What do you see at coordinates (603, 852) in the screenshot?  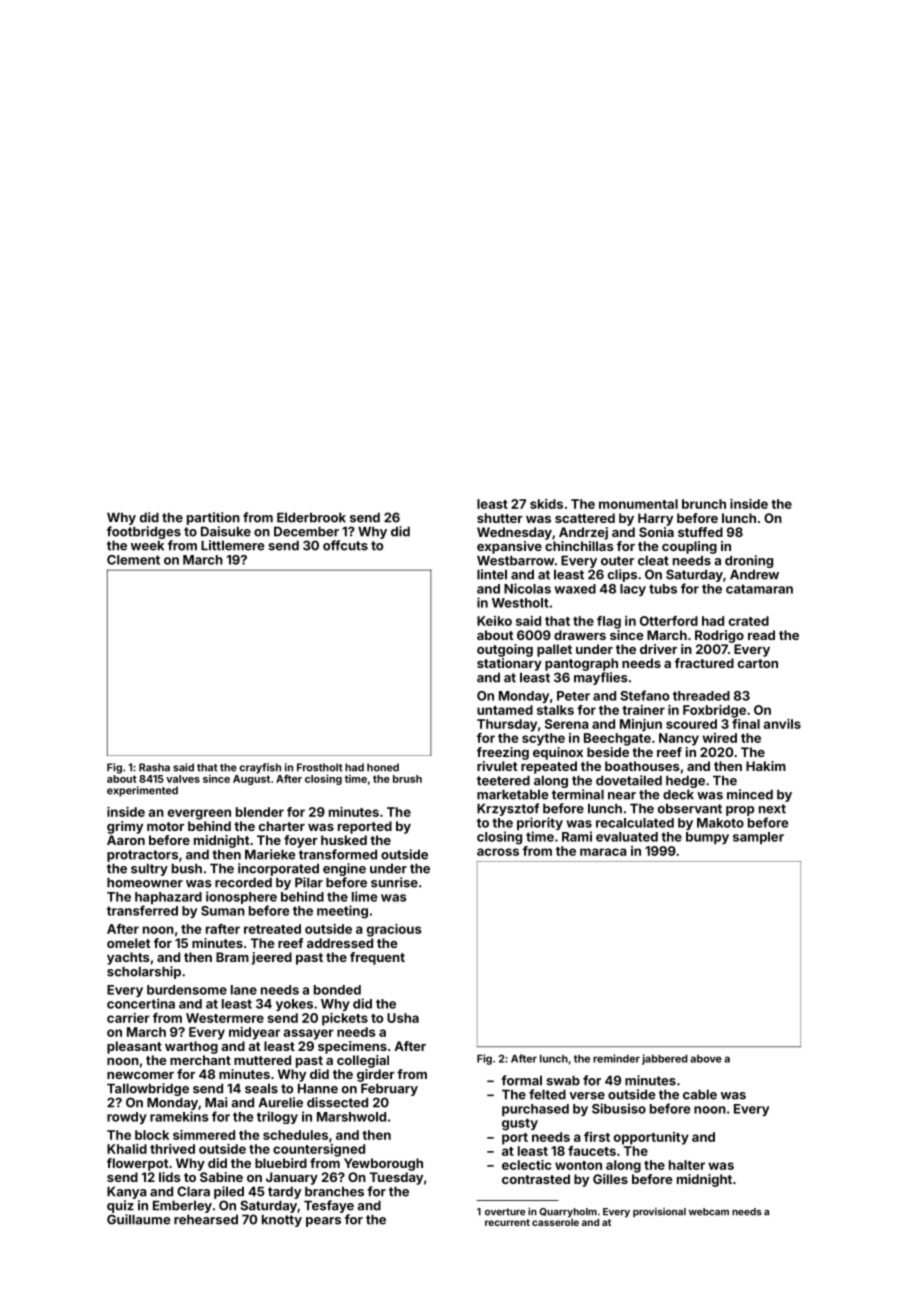 I see `maraca` at bounding box center [603, 852].
